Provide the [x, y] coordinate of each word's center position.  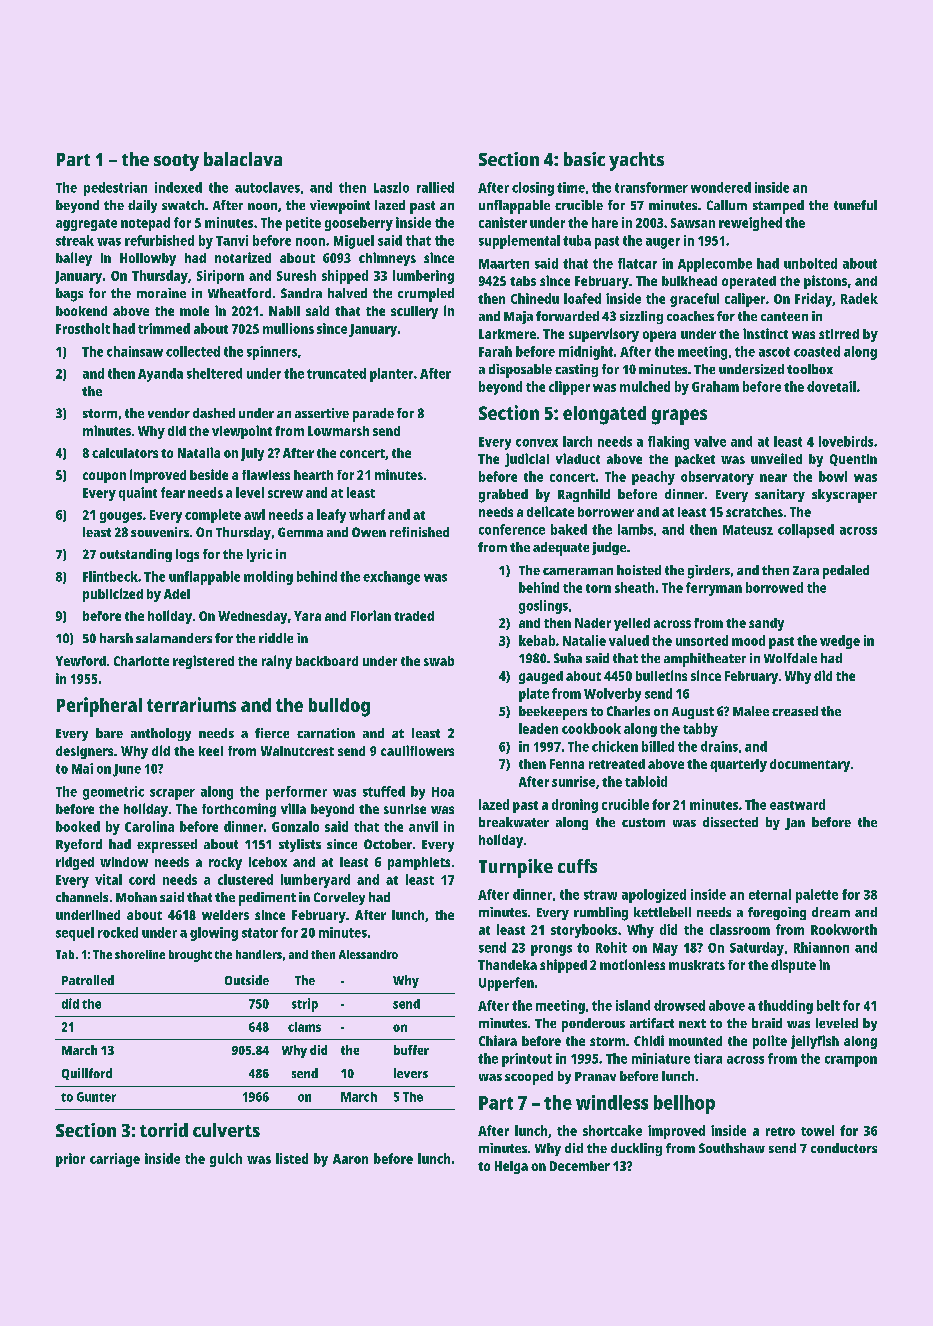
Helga [511, 1167]
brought [190, 956]
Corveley [339, 898]
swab [439, 661]
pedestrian [115, 189]
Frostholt [83, 328]
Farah [495, 351]
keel [211, 751]
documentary [810, 765]
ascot [774, 352]
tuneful [855, 205]
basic [584, 159]
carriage [115, 1160]
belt [828, 1005]
